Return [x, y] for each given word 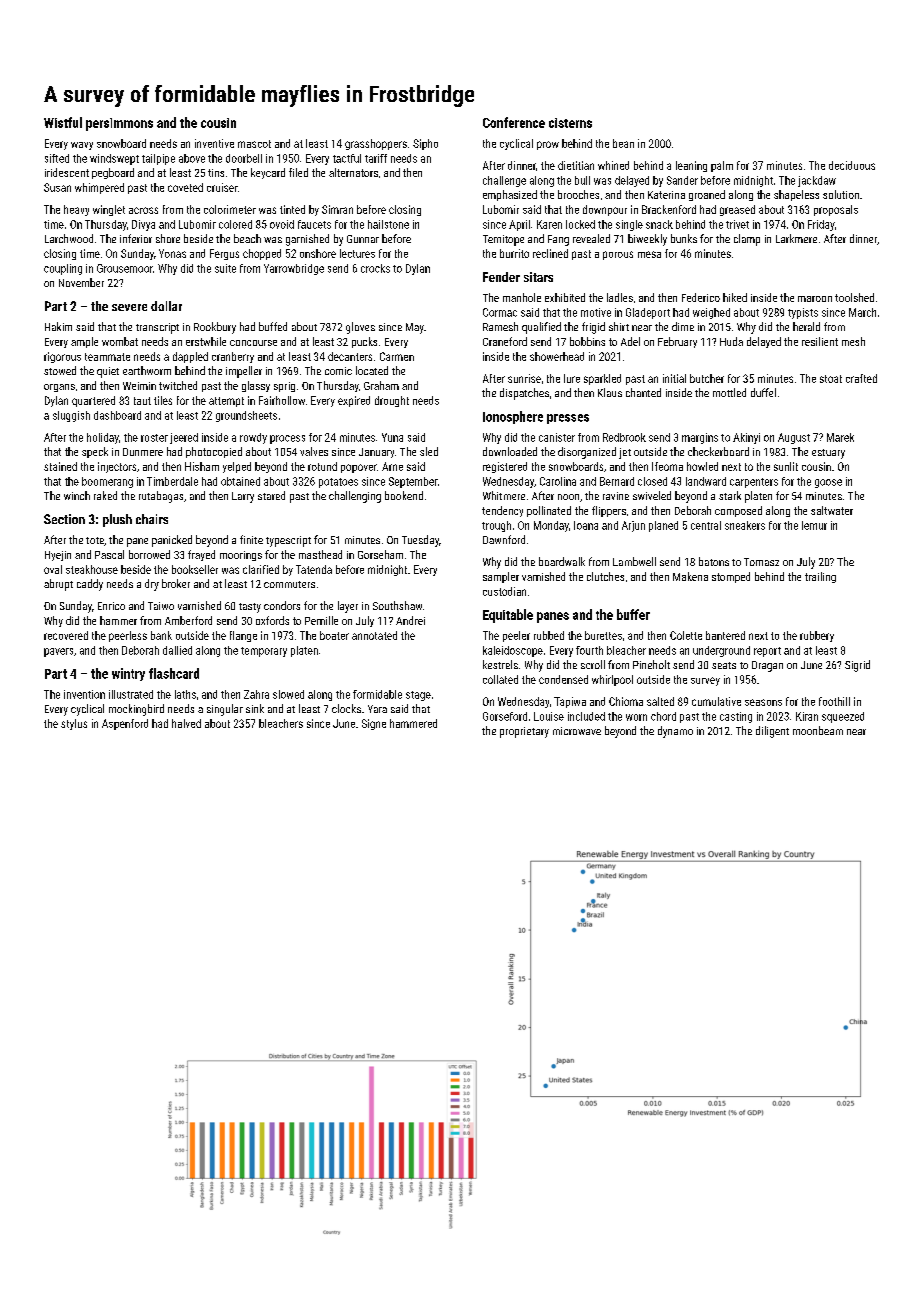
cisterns [570, 123]
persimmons [119, 124]
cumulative [716, 701]
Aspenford [125, 724]
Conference [514, 122]
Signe [374, 724]
